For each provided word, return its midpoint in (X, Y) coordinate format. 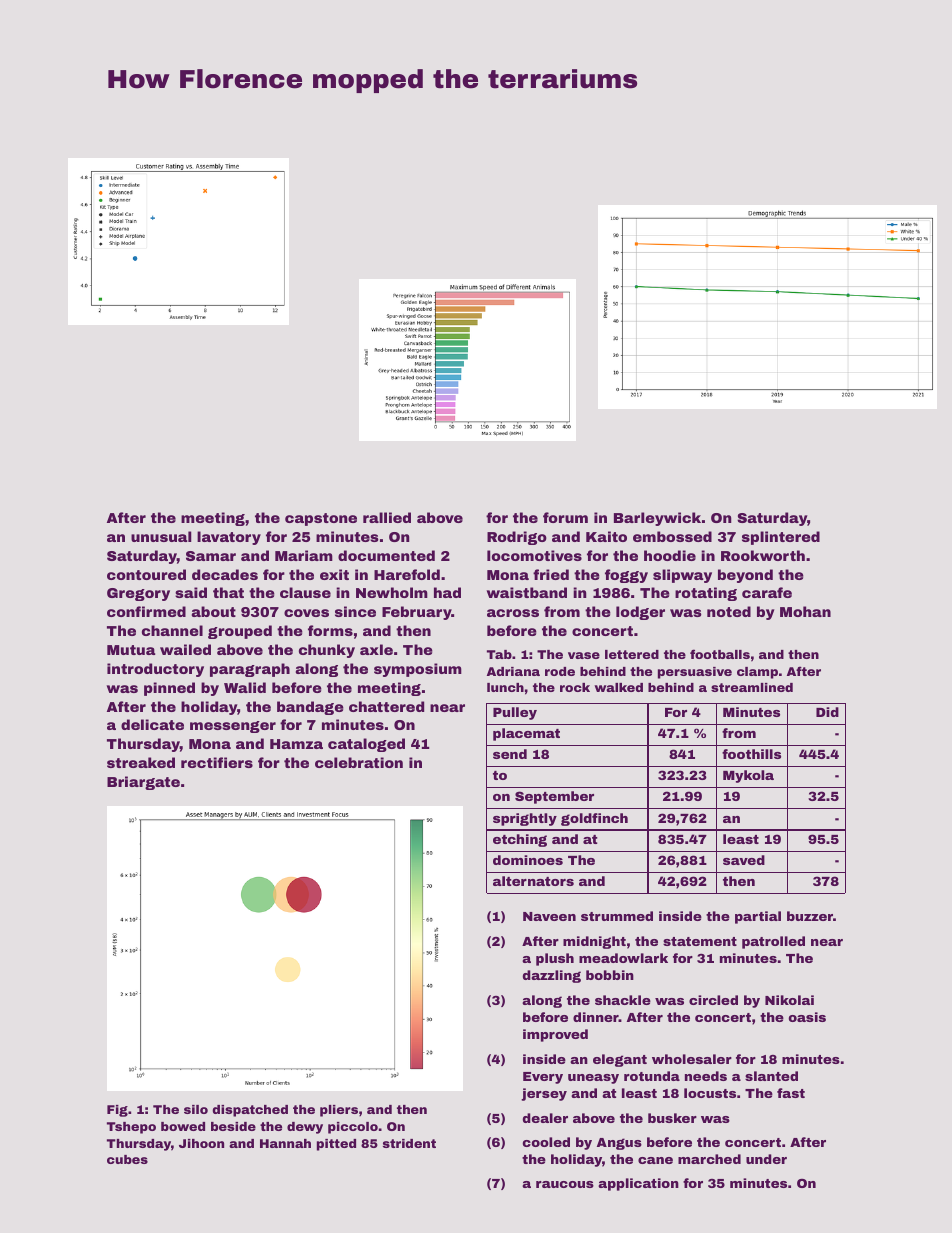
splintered (781, 538)
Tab (499, 654)
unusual (161, 536)
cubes (127, 1159)
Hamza (296, 744)
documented (386, 555)
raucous (565, 1184)
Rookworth (763, 555)
